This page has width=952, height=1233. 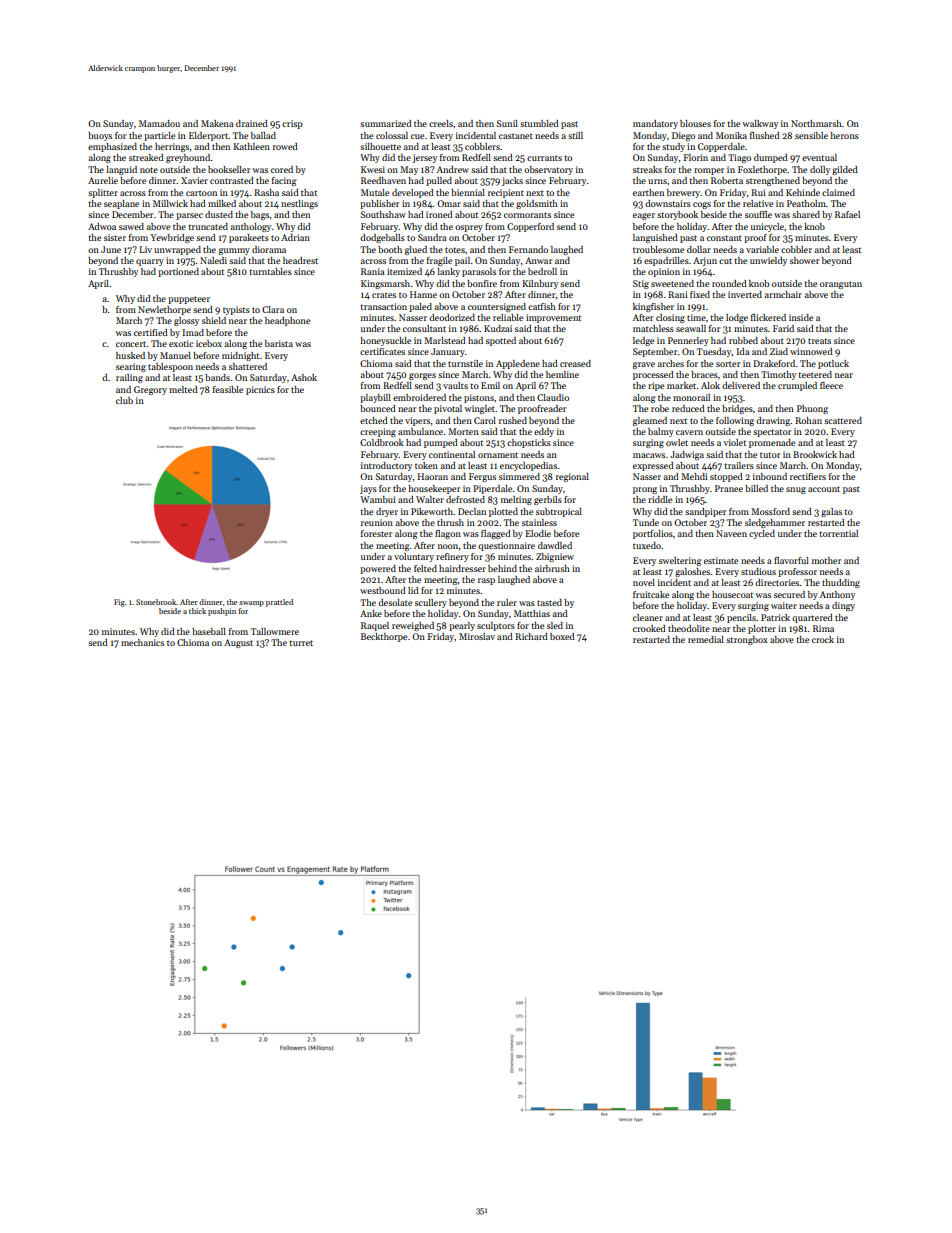 What do you see at coordinates (539, 522) in the page?
I see `stainless` at bounding box center [539, 522].
